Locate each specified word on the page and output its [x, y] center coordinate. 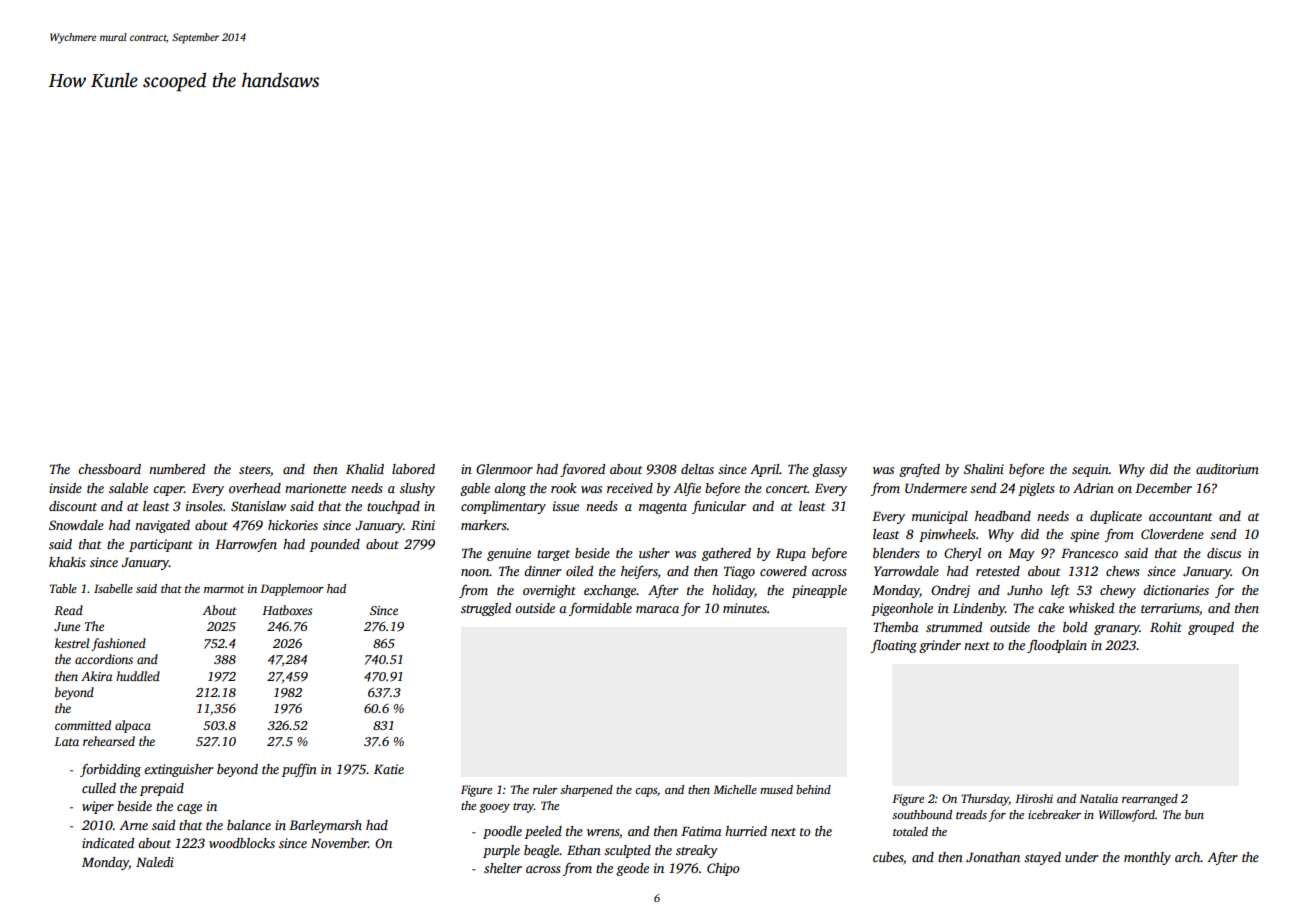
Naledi [155, 862]
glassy [829, 470]
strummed [954, 627]
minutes [745, 608]
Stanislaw [258, 506]
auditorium [1227, 469]
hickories [293, 525]
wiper [98, 807]
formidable [600, 609]
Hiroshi [1034, 798]
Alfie [687, 489]
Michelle [735, 789]
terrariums [1170, 608]
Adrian [1093, 488]
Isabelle [113, 588]
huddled [138, 676]
